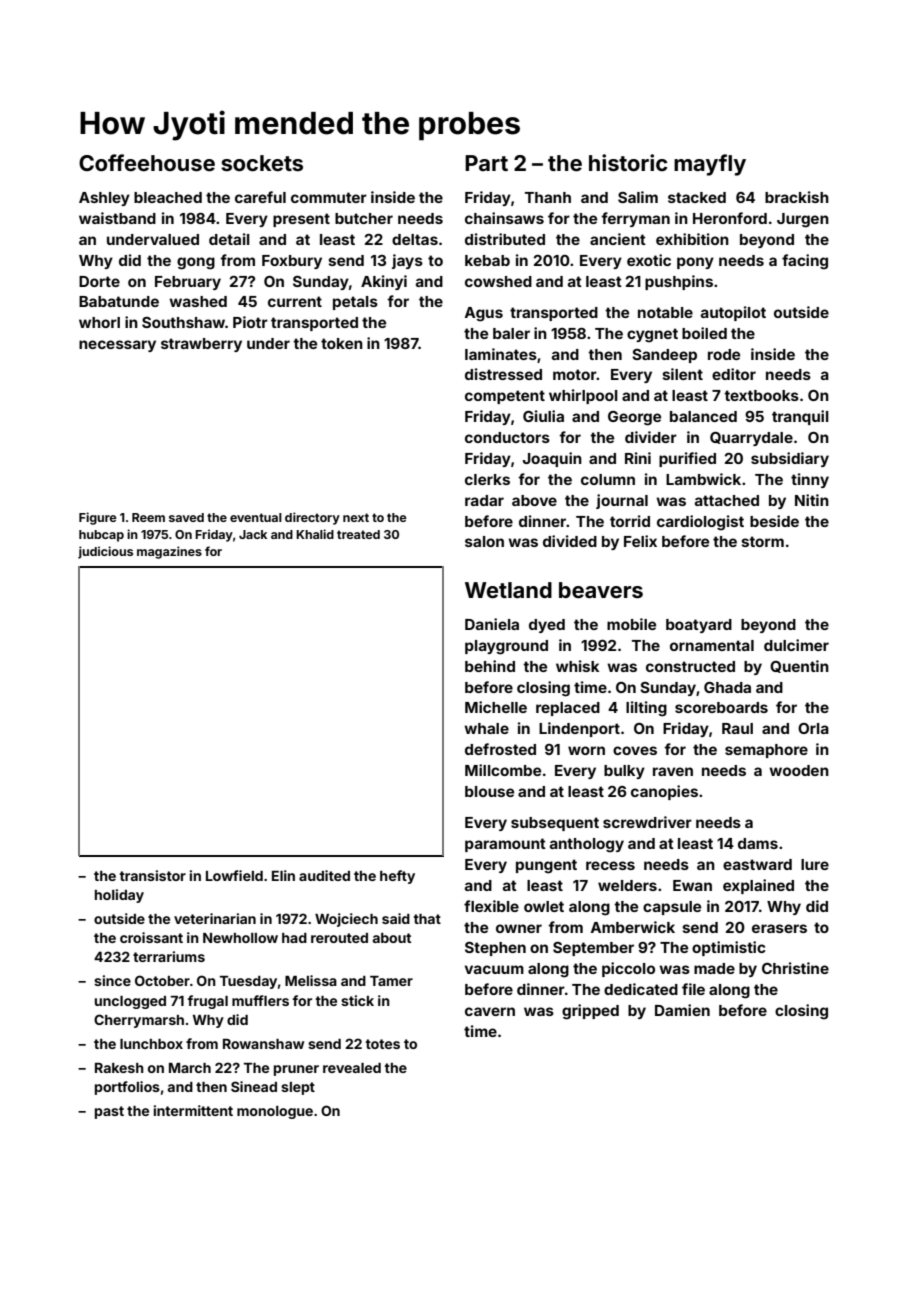  Describe the element at coordinates (119, 896) in the screenshot. I see `holiday` at that location.
